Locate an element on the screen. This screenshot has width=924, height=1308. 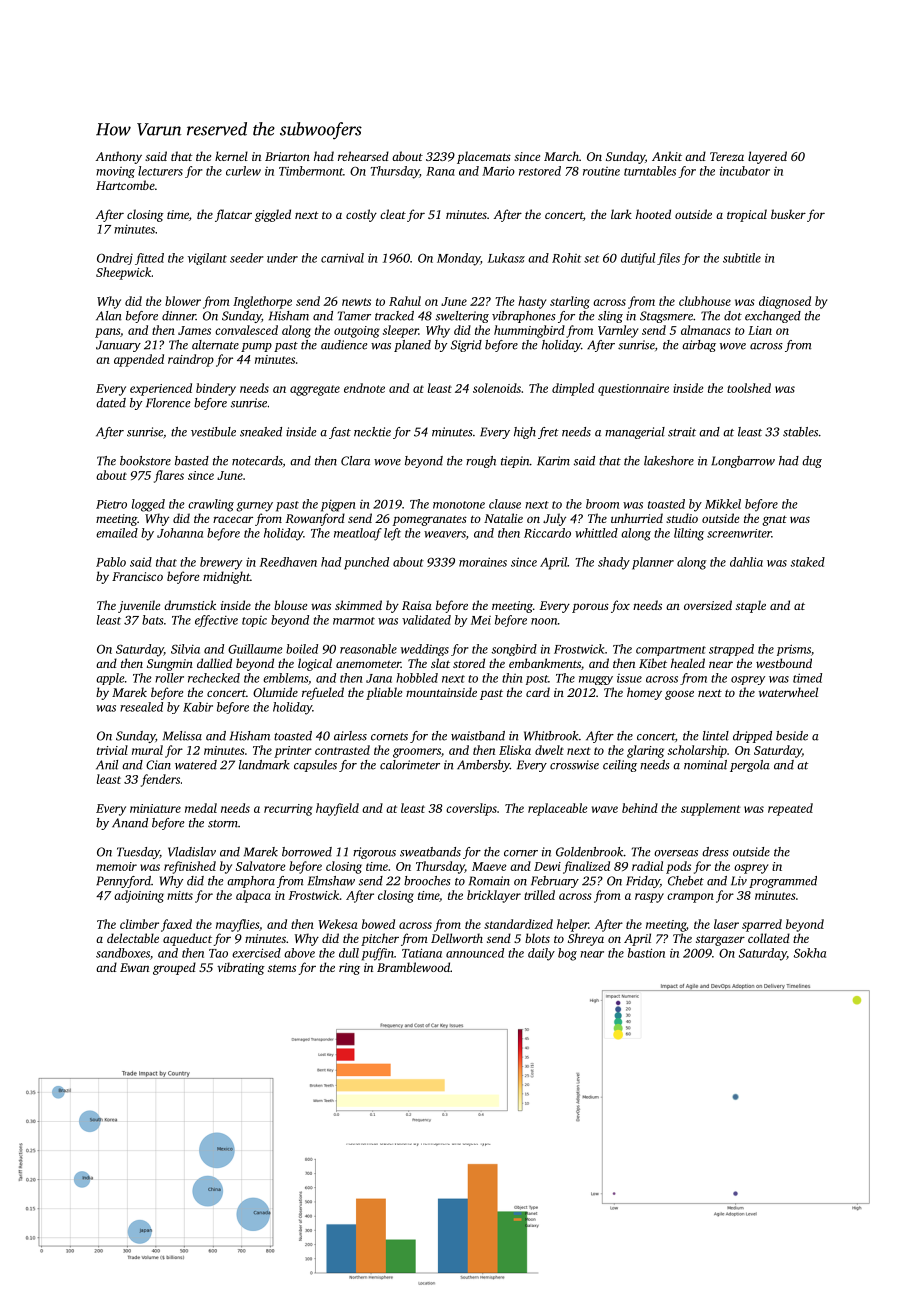
crosswise is located at coordinates (574, 765).
